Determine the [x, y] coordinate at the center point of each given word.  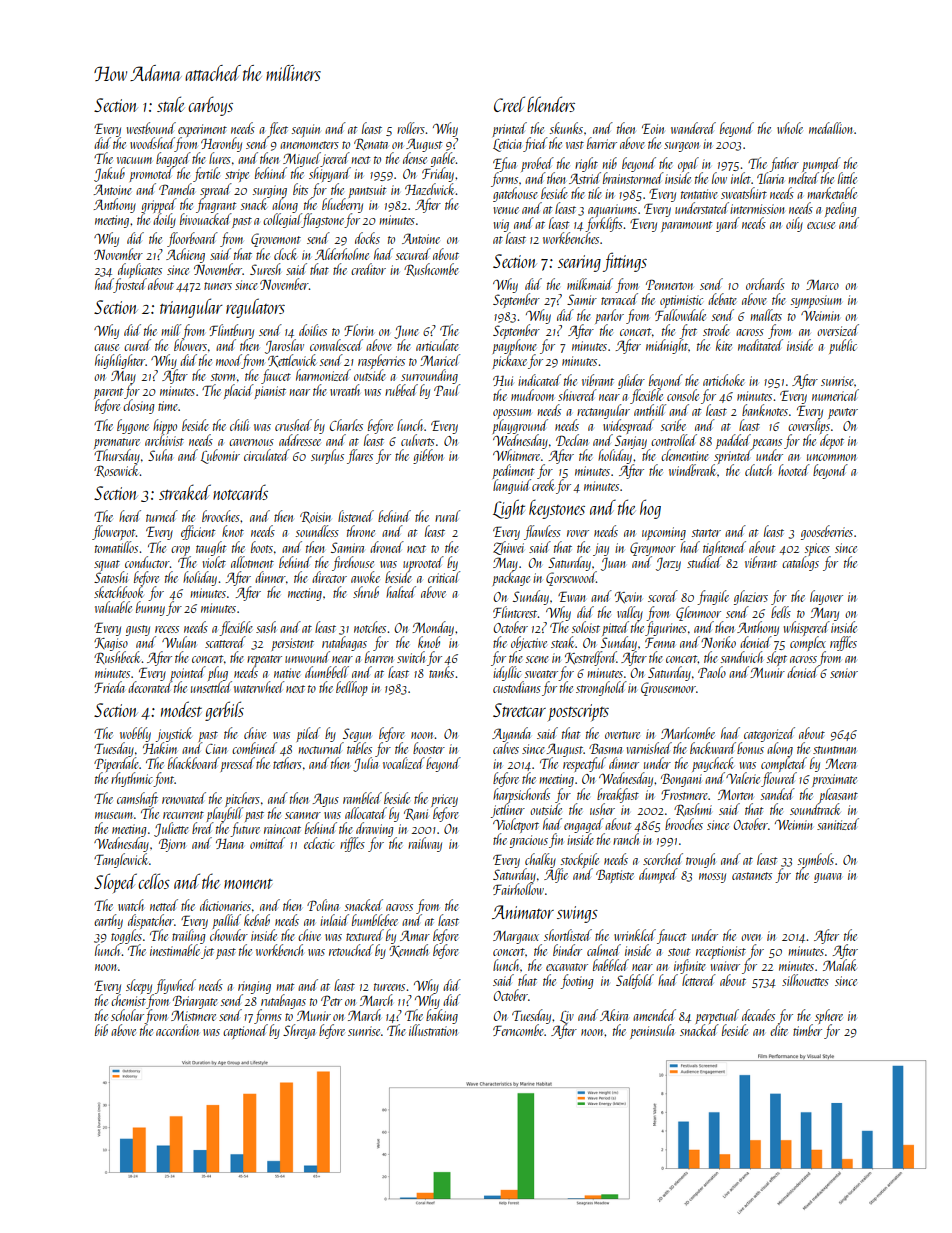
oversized [838, 330]
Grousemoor [668, 689]
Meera [840, 763]
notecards [240, 492]
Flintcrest [515, 612]
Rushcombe [431, 269]
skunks [566, 128]
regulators [255, 308]
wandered [693, 128]
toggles [126, 936]
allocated [366, 813]
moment [248, 884]
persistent [292, 644]
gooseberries [827, 532]
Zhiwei [508, 548]
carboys [210, 106]
